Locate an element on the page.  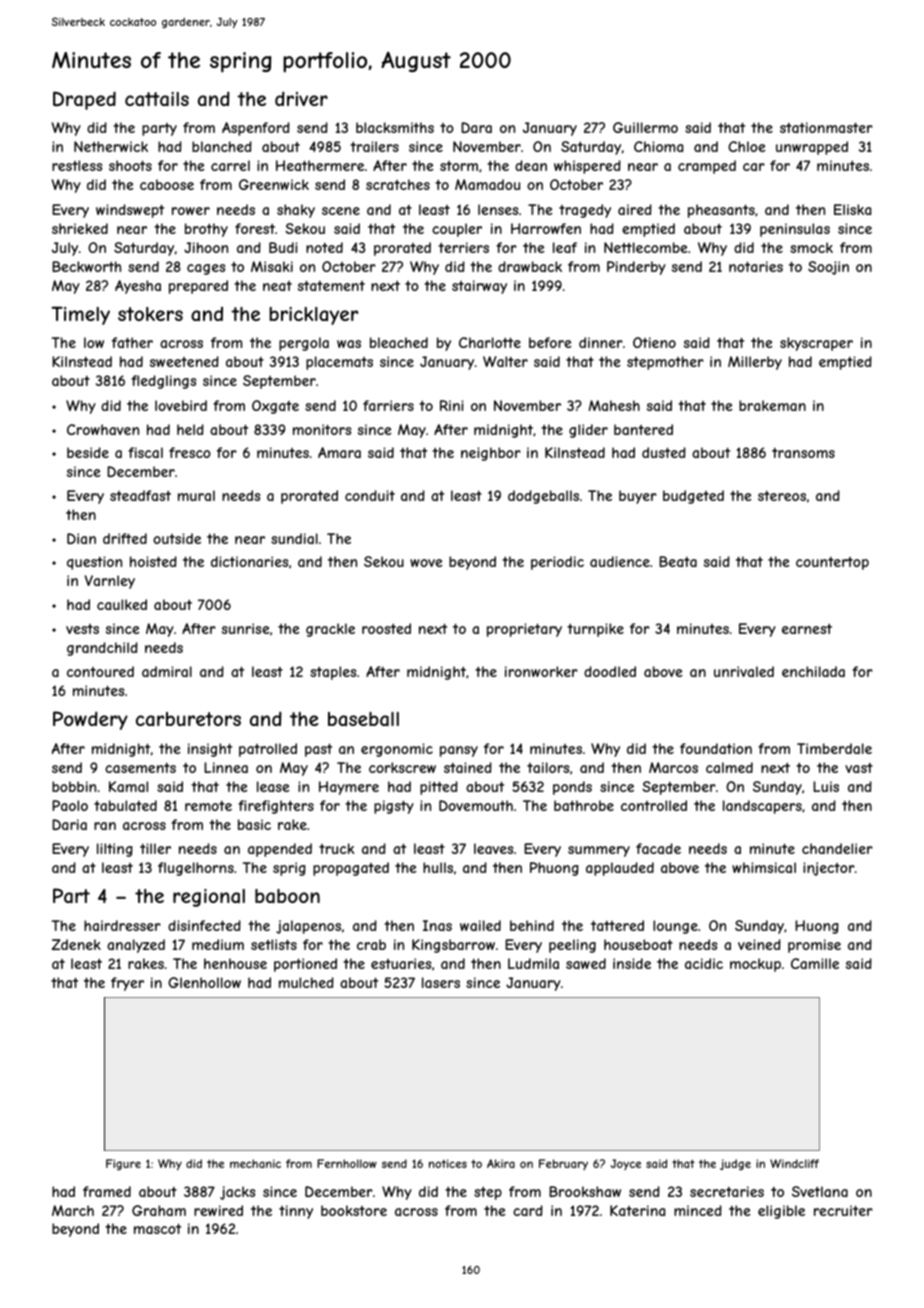
veined is located at coordinates (759, 944).
